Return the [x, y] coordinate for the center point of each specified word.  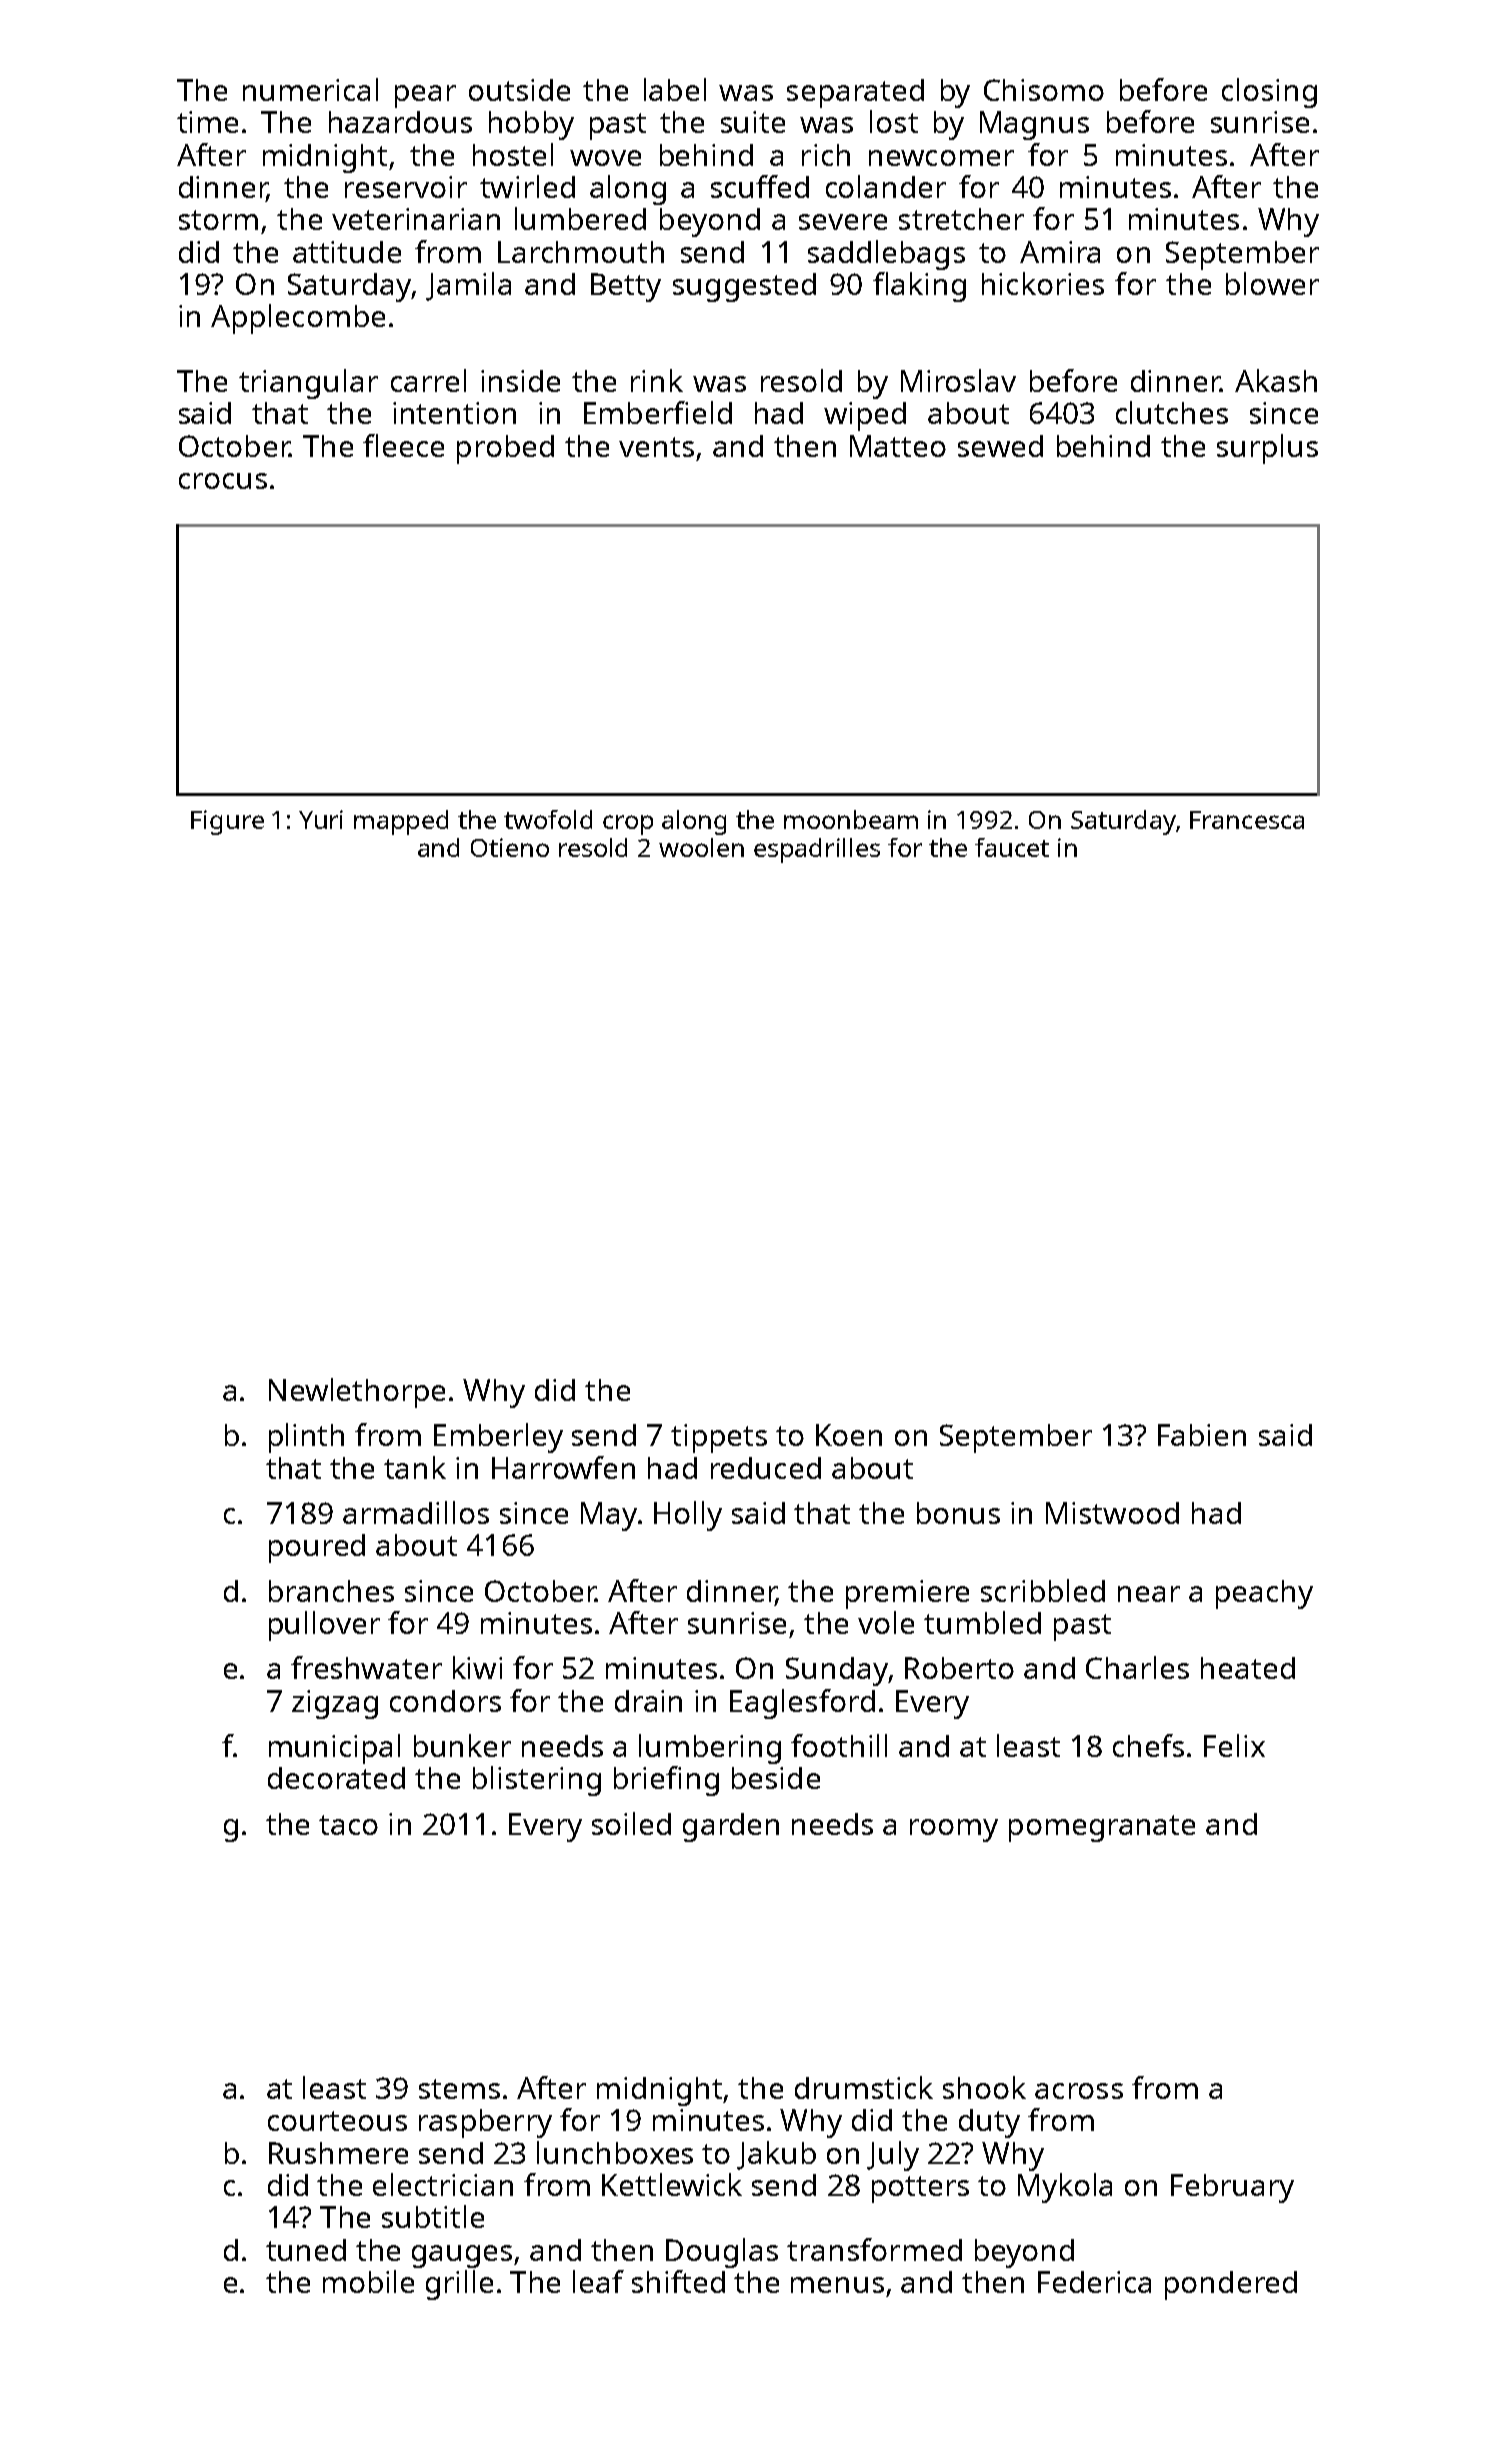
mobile [368, 2281]
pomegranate [1102, 1828]
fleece [403, 445]
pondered [1231, 2285]
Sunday [837, 1671]
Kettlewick [672, 2184]
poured [317, 1548]
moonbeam [851, 819]
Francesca [1247, 820]
